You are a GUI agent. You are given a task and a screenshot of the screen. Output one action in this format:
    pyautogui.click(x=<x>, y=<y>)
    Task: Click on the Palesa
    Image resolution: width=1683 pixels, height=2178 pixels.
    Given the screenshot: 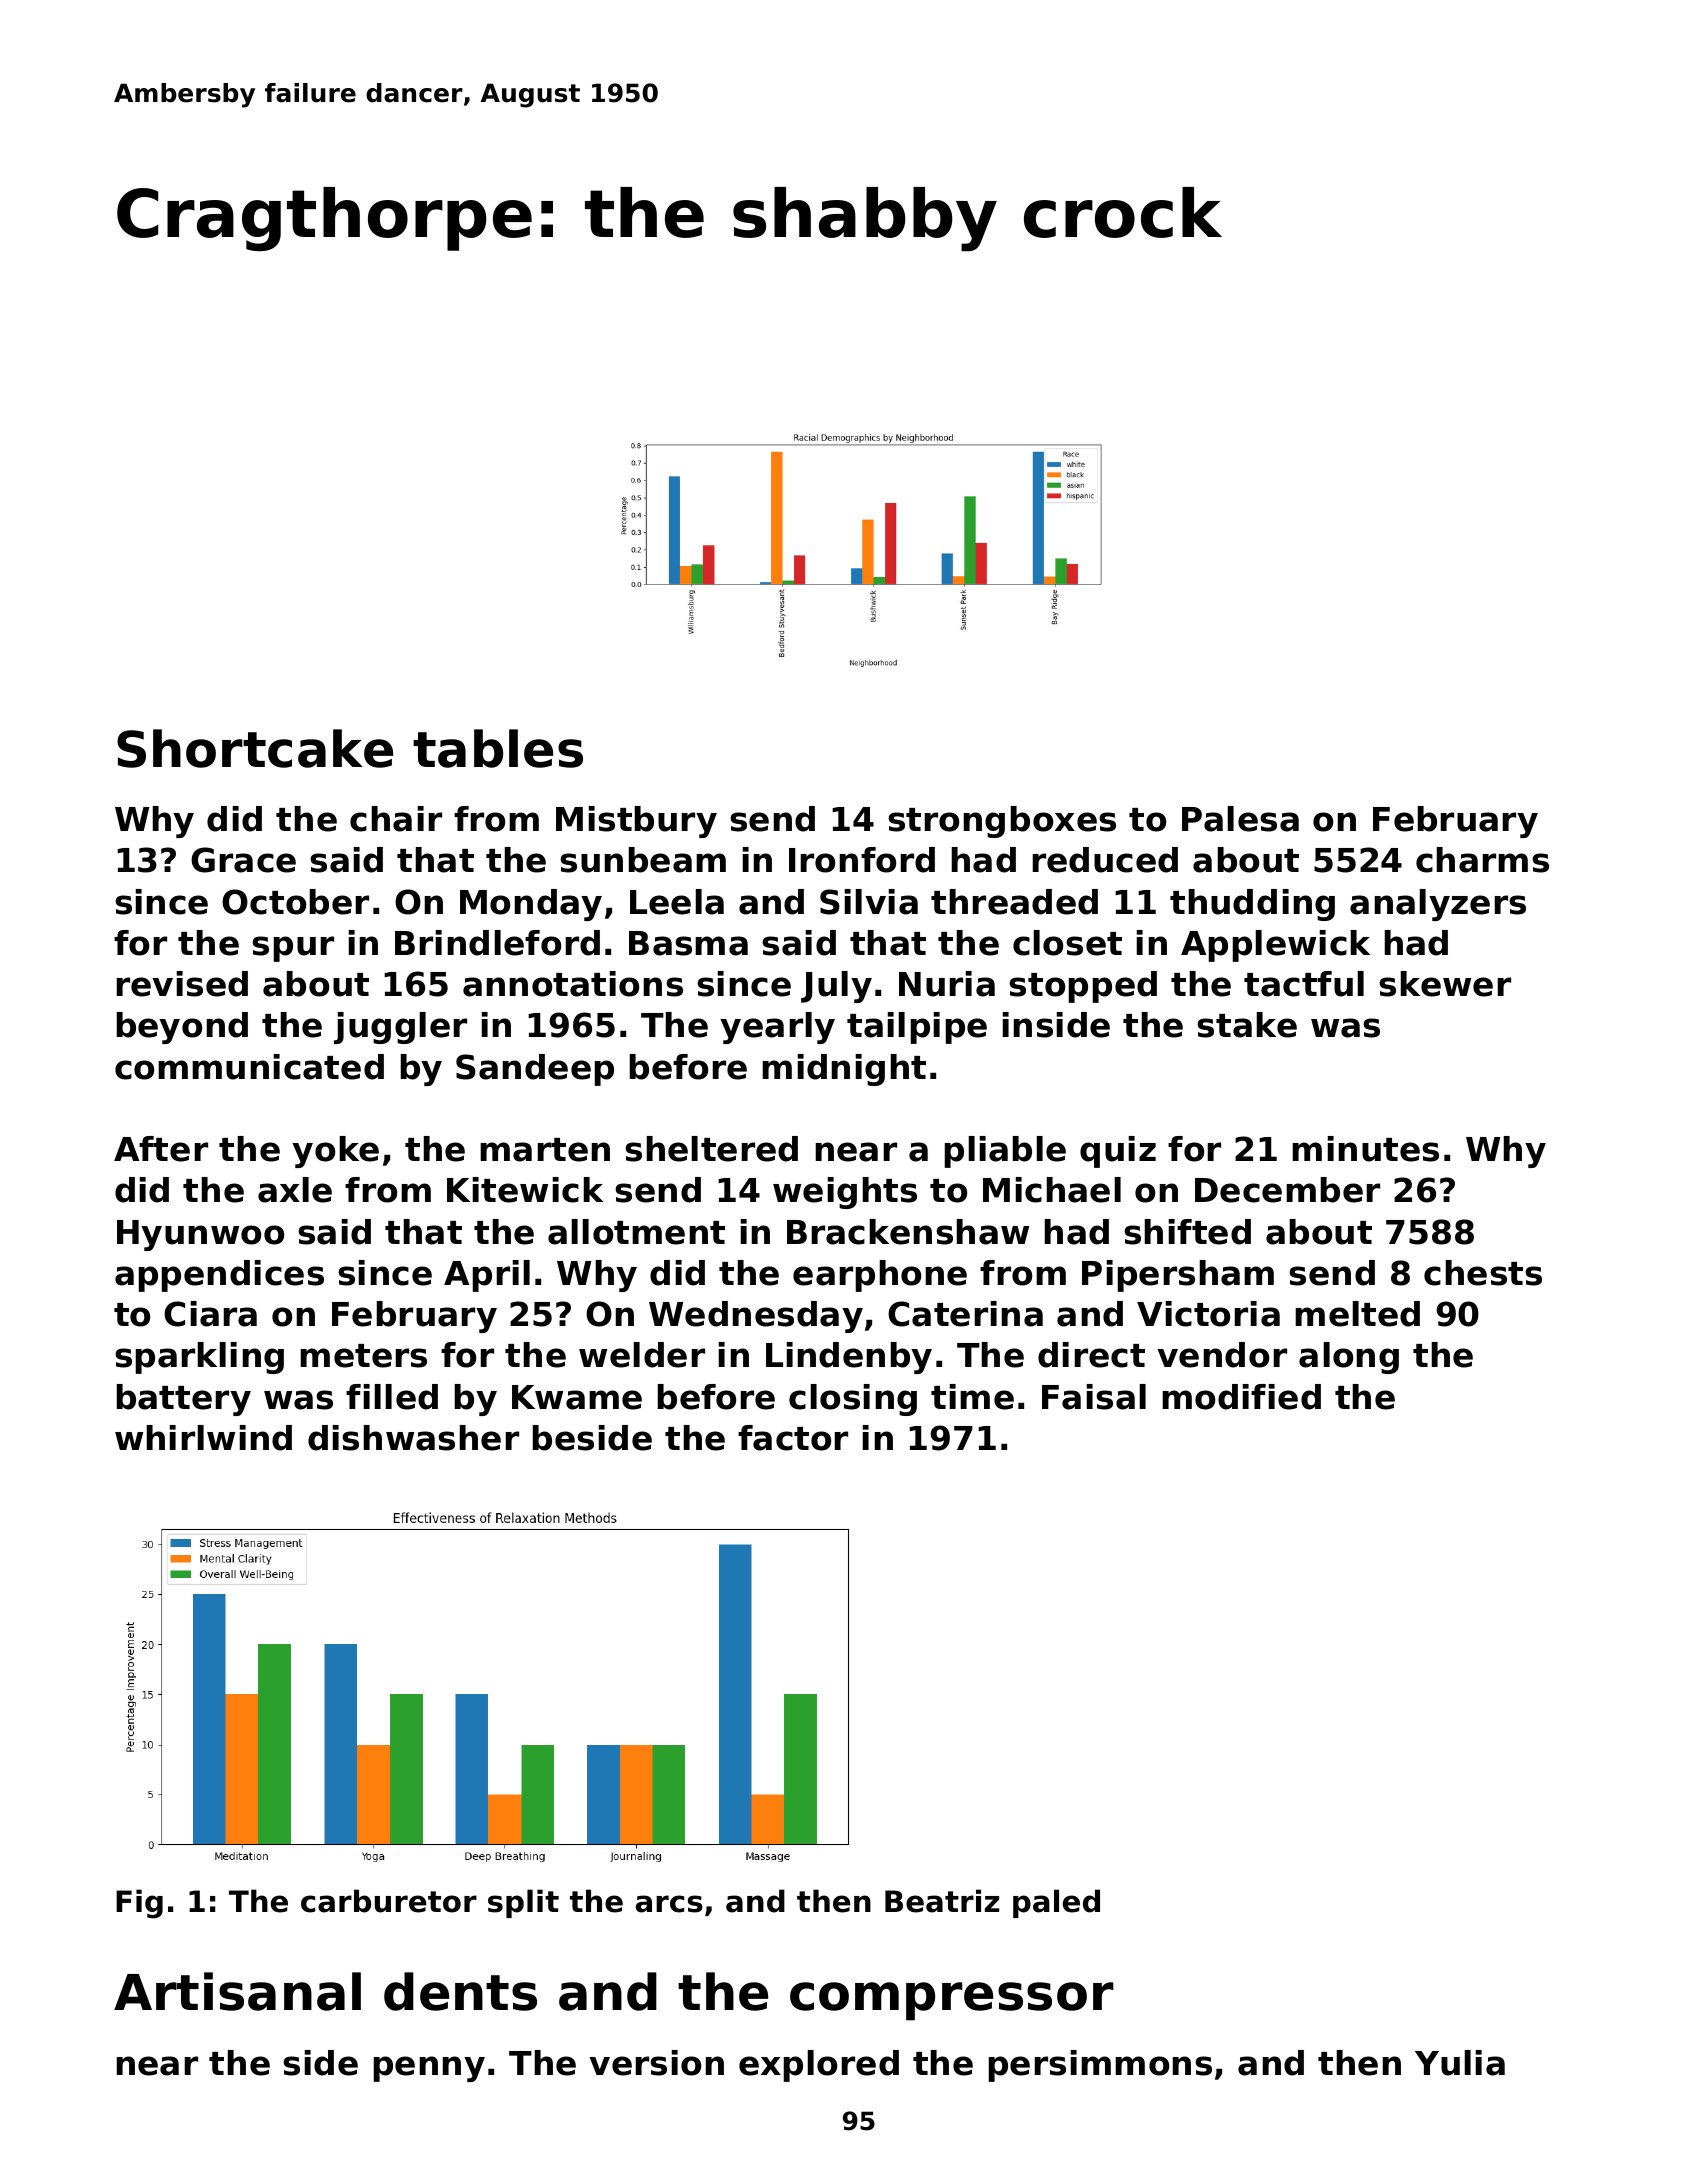 What is the action you would take?
    pyautogui.click(x=1240, y=819)
